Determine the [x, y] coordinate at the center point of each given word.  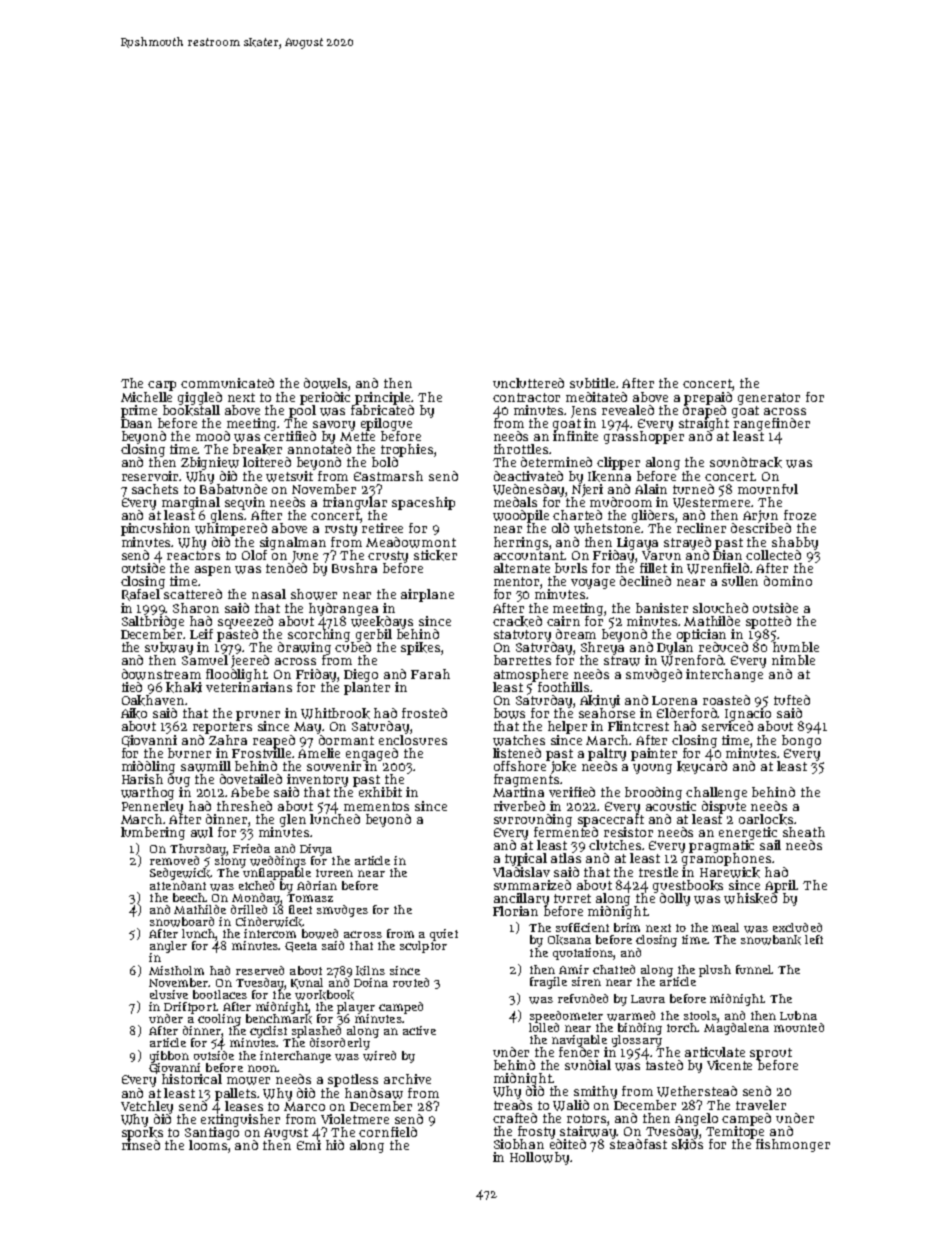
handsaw [374, 1093]
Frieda [251, 848]
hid [335, 1145]
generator [769, 399]
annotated [319, 449]
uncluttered [528, 383]
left [814, 939]
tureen [334, 873]
